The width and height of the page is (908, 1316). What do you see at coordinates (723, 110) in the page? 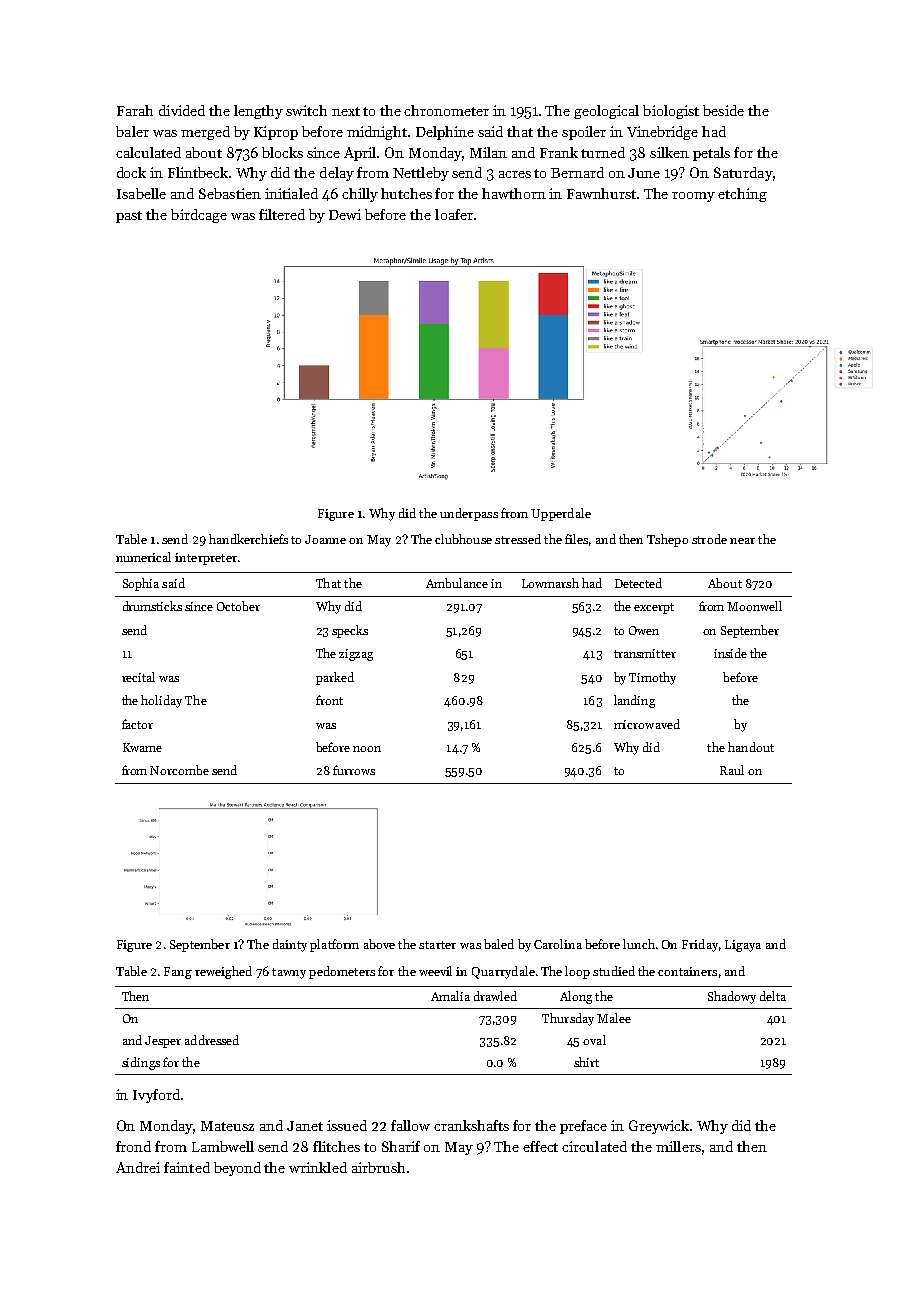
I see `beside` at bounding box center [723, 110].
